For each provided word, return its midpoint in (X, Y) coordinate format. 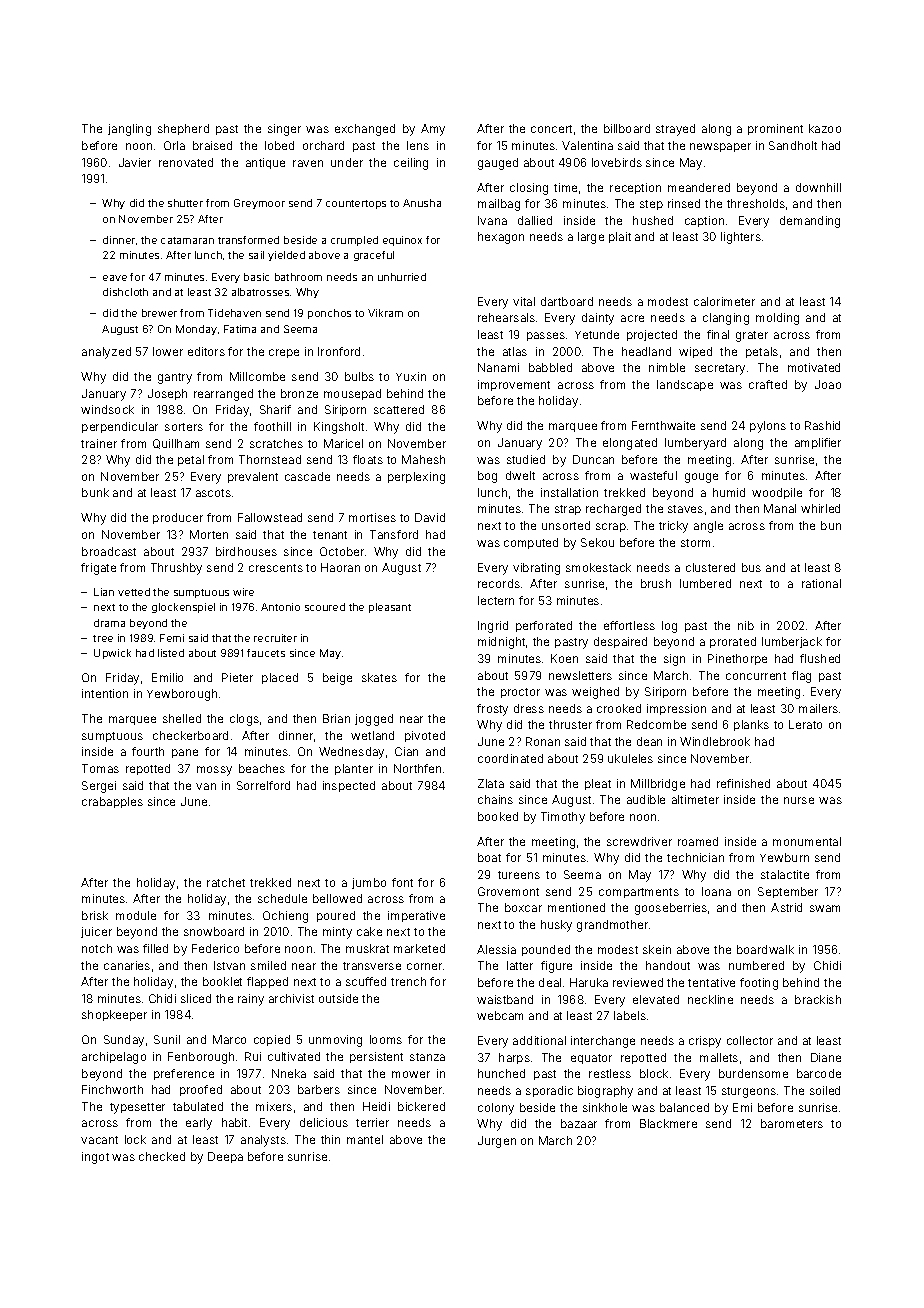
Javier (135, 162)
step (651, 205)
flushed (820, 658)
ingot (95, 1158)
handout (668, 965)
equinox (402, 241)
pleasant (390, 608)
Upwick (112, 654)
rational (821, 583)
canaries (127, 965)
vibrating (536, 569)
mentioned (576, 907)
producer (178, 518)
